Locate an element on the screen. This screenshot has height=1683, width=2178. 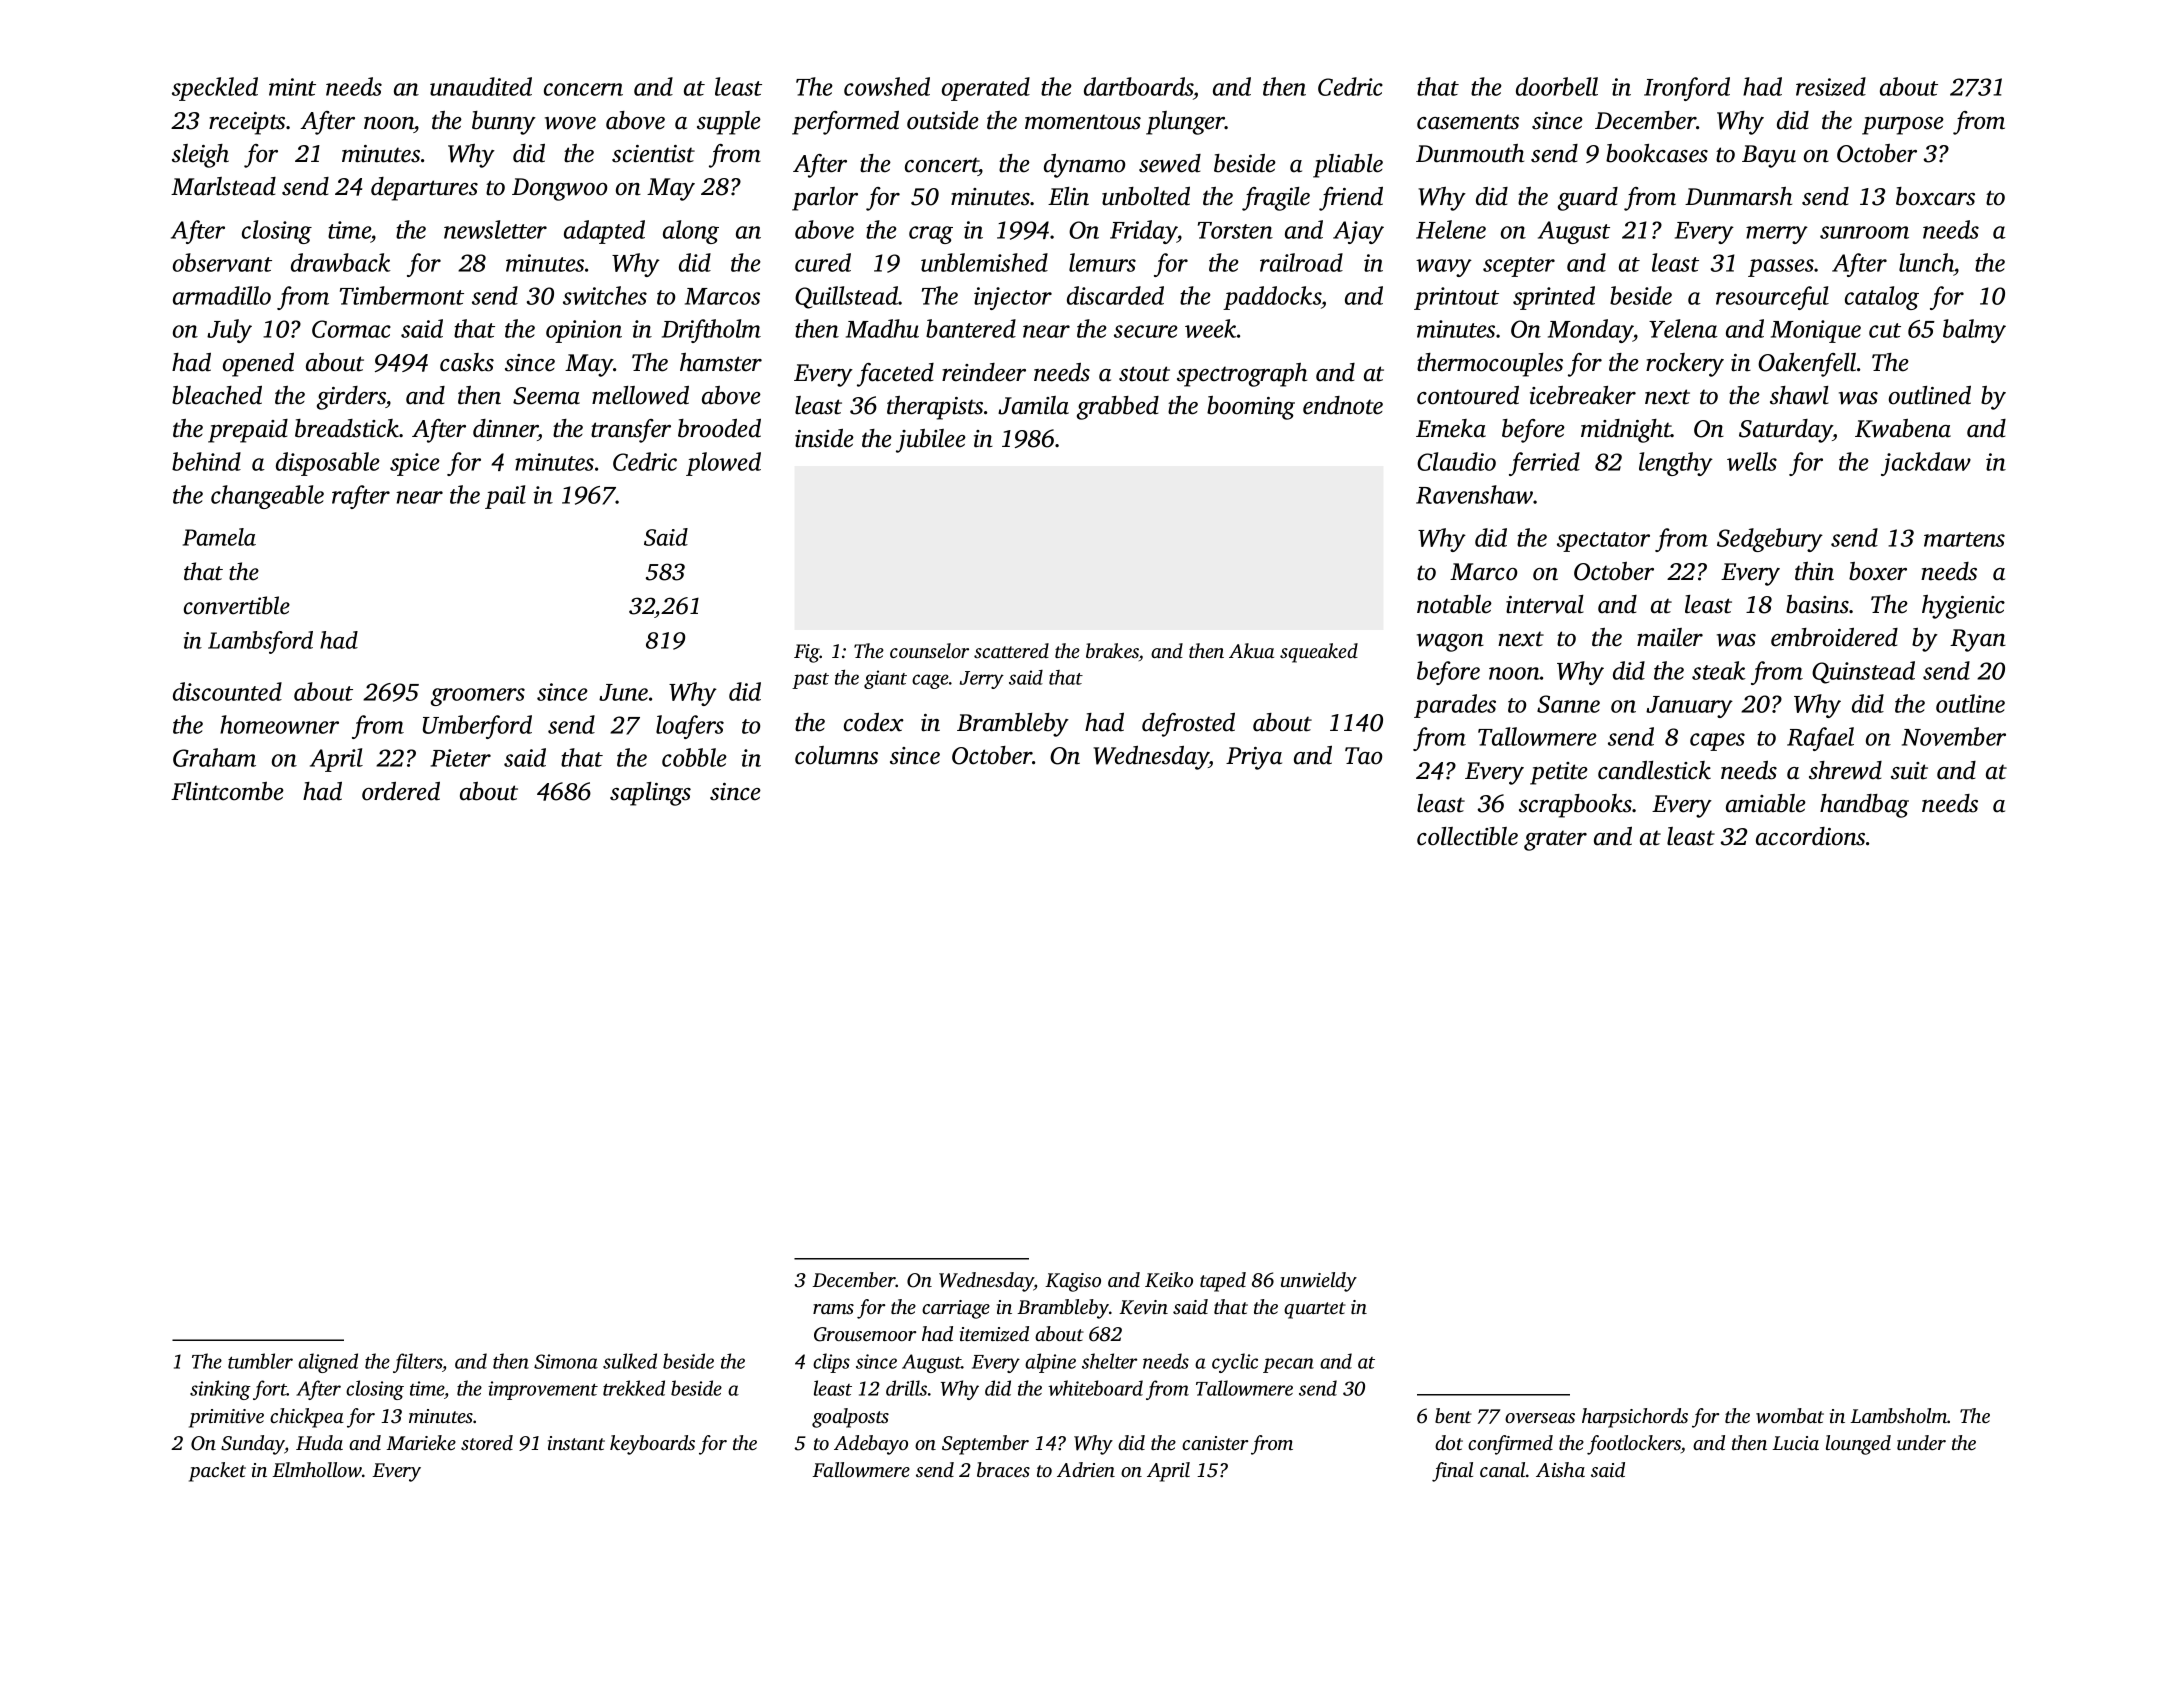
Sanne is located at coordinates (1568, 704).
